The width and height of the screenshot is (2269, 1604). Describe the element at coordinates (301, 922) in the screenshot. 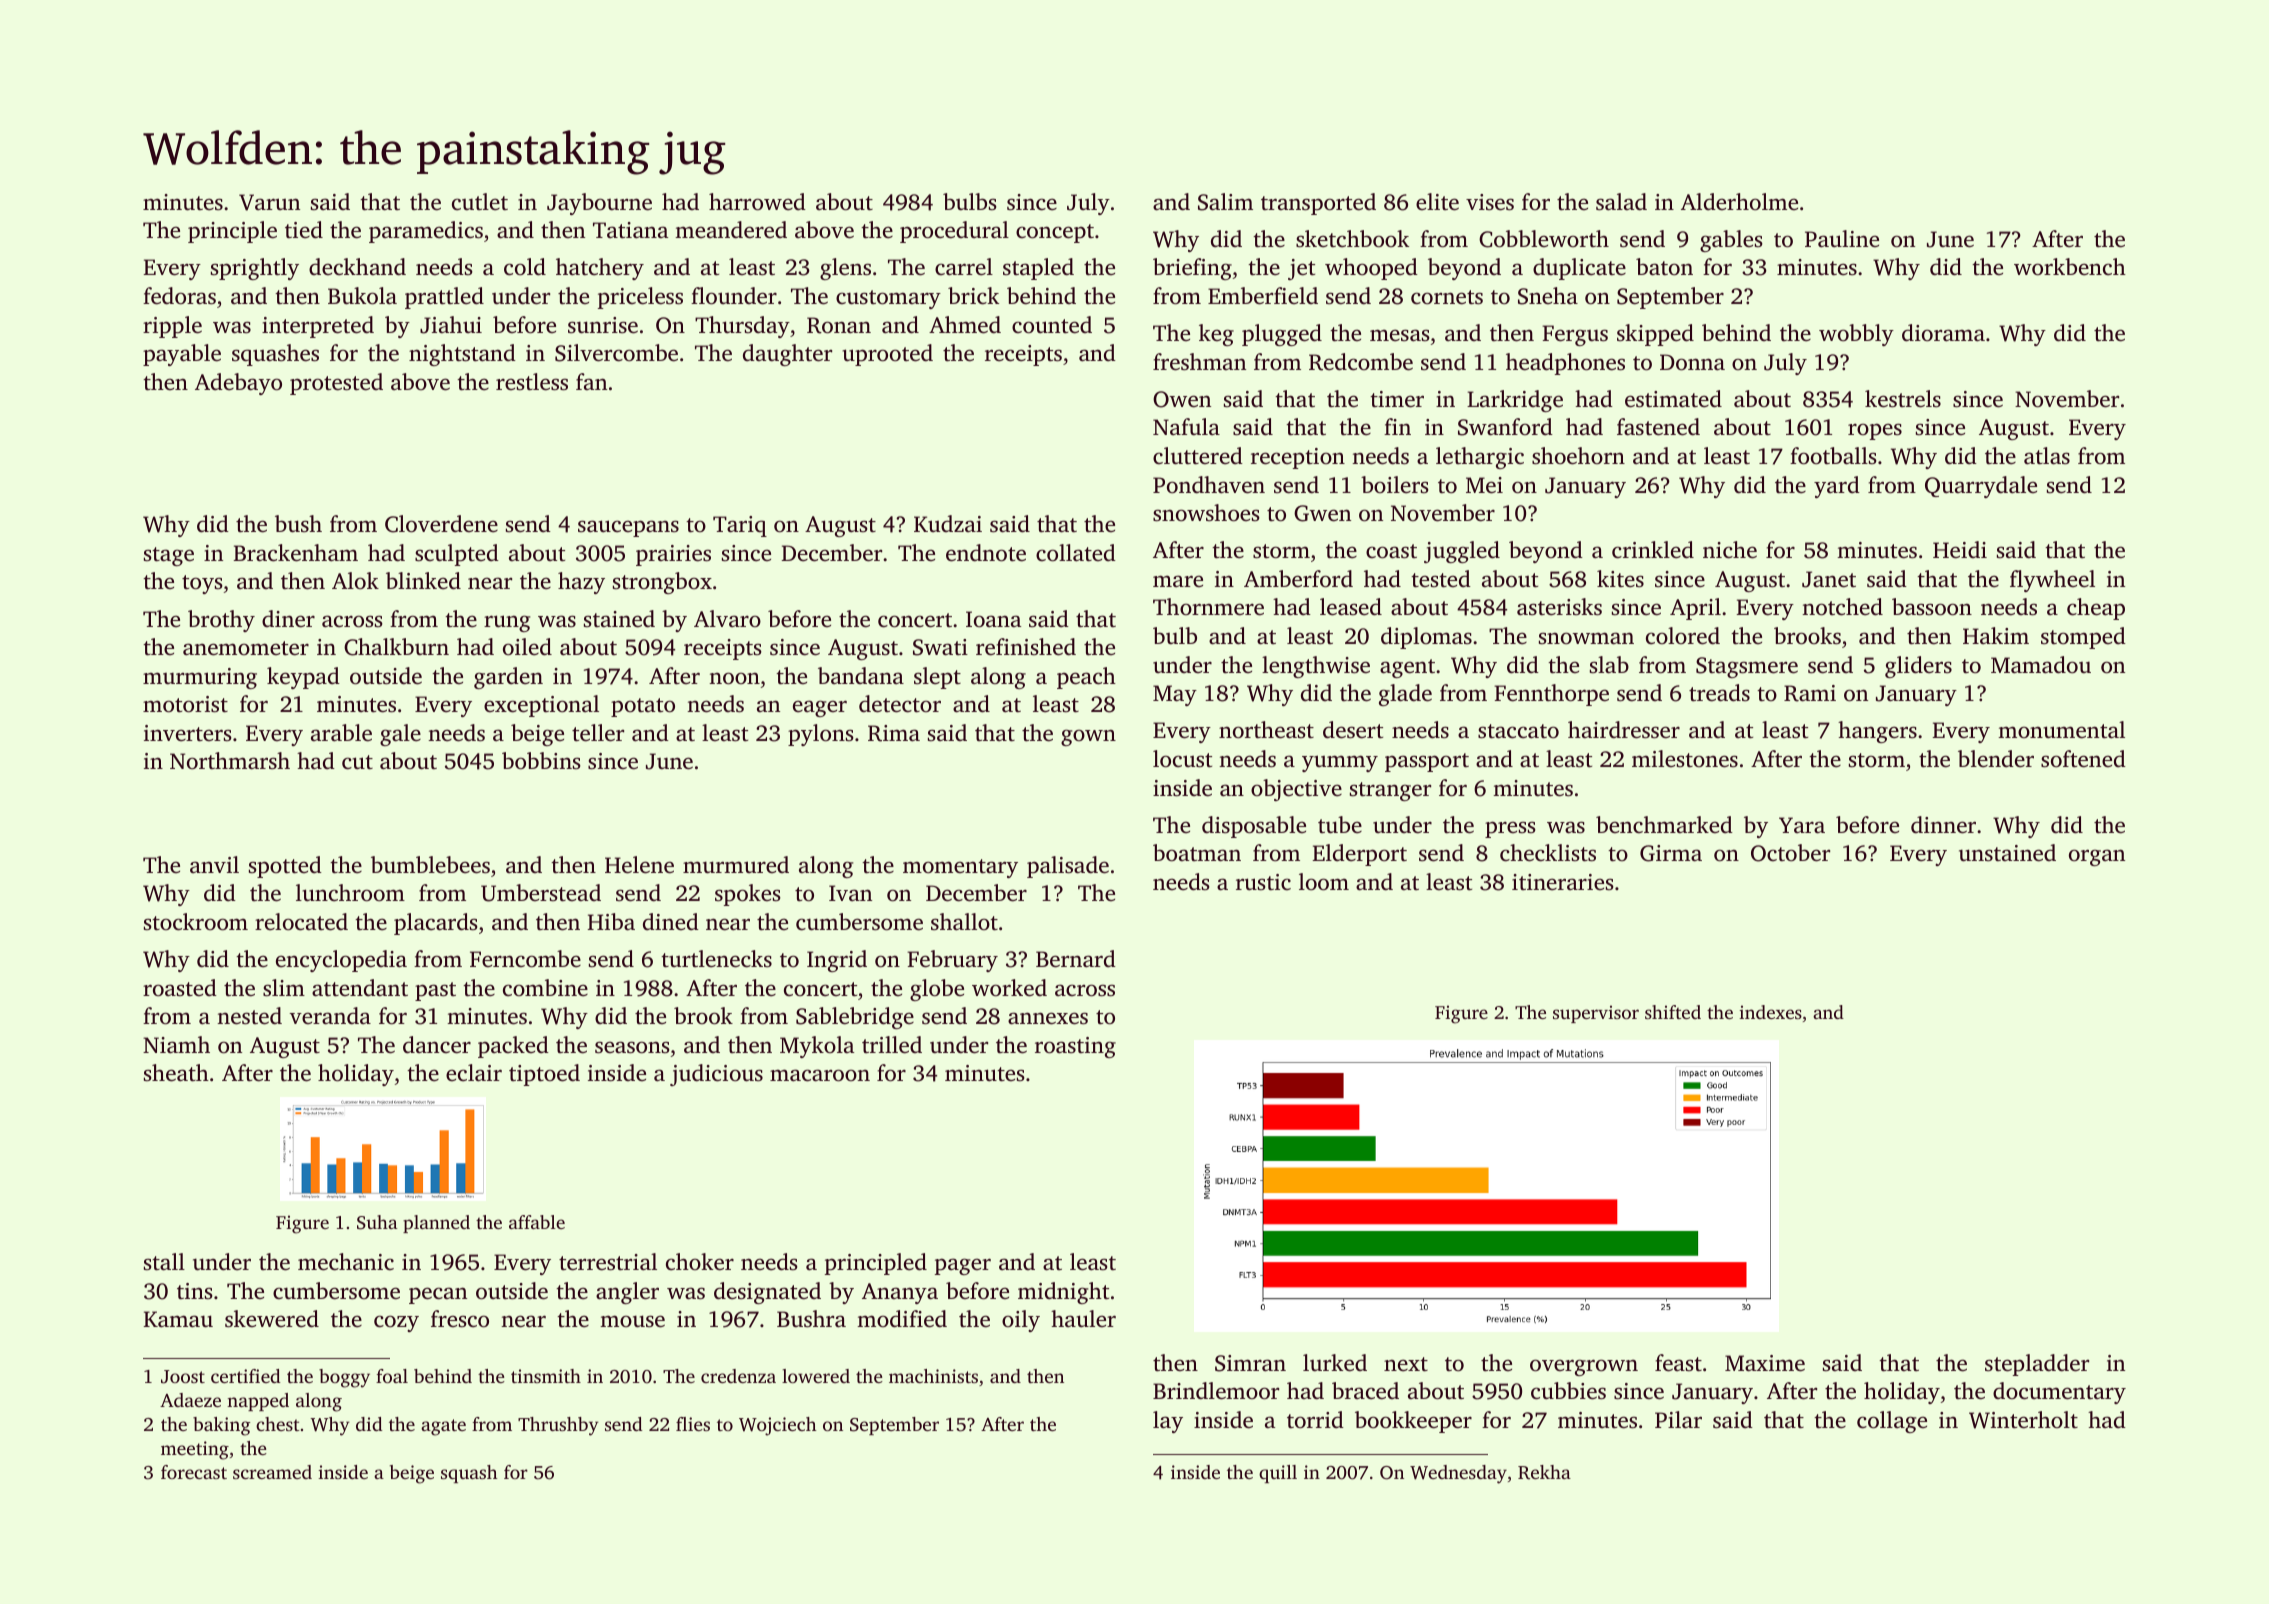

I see `relocated` at that location.
